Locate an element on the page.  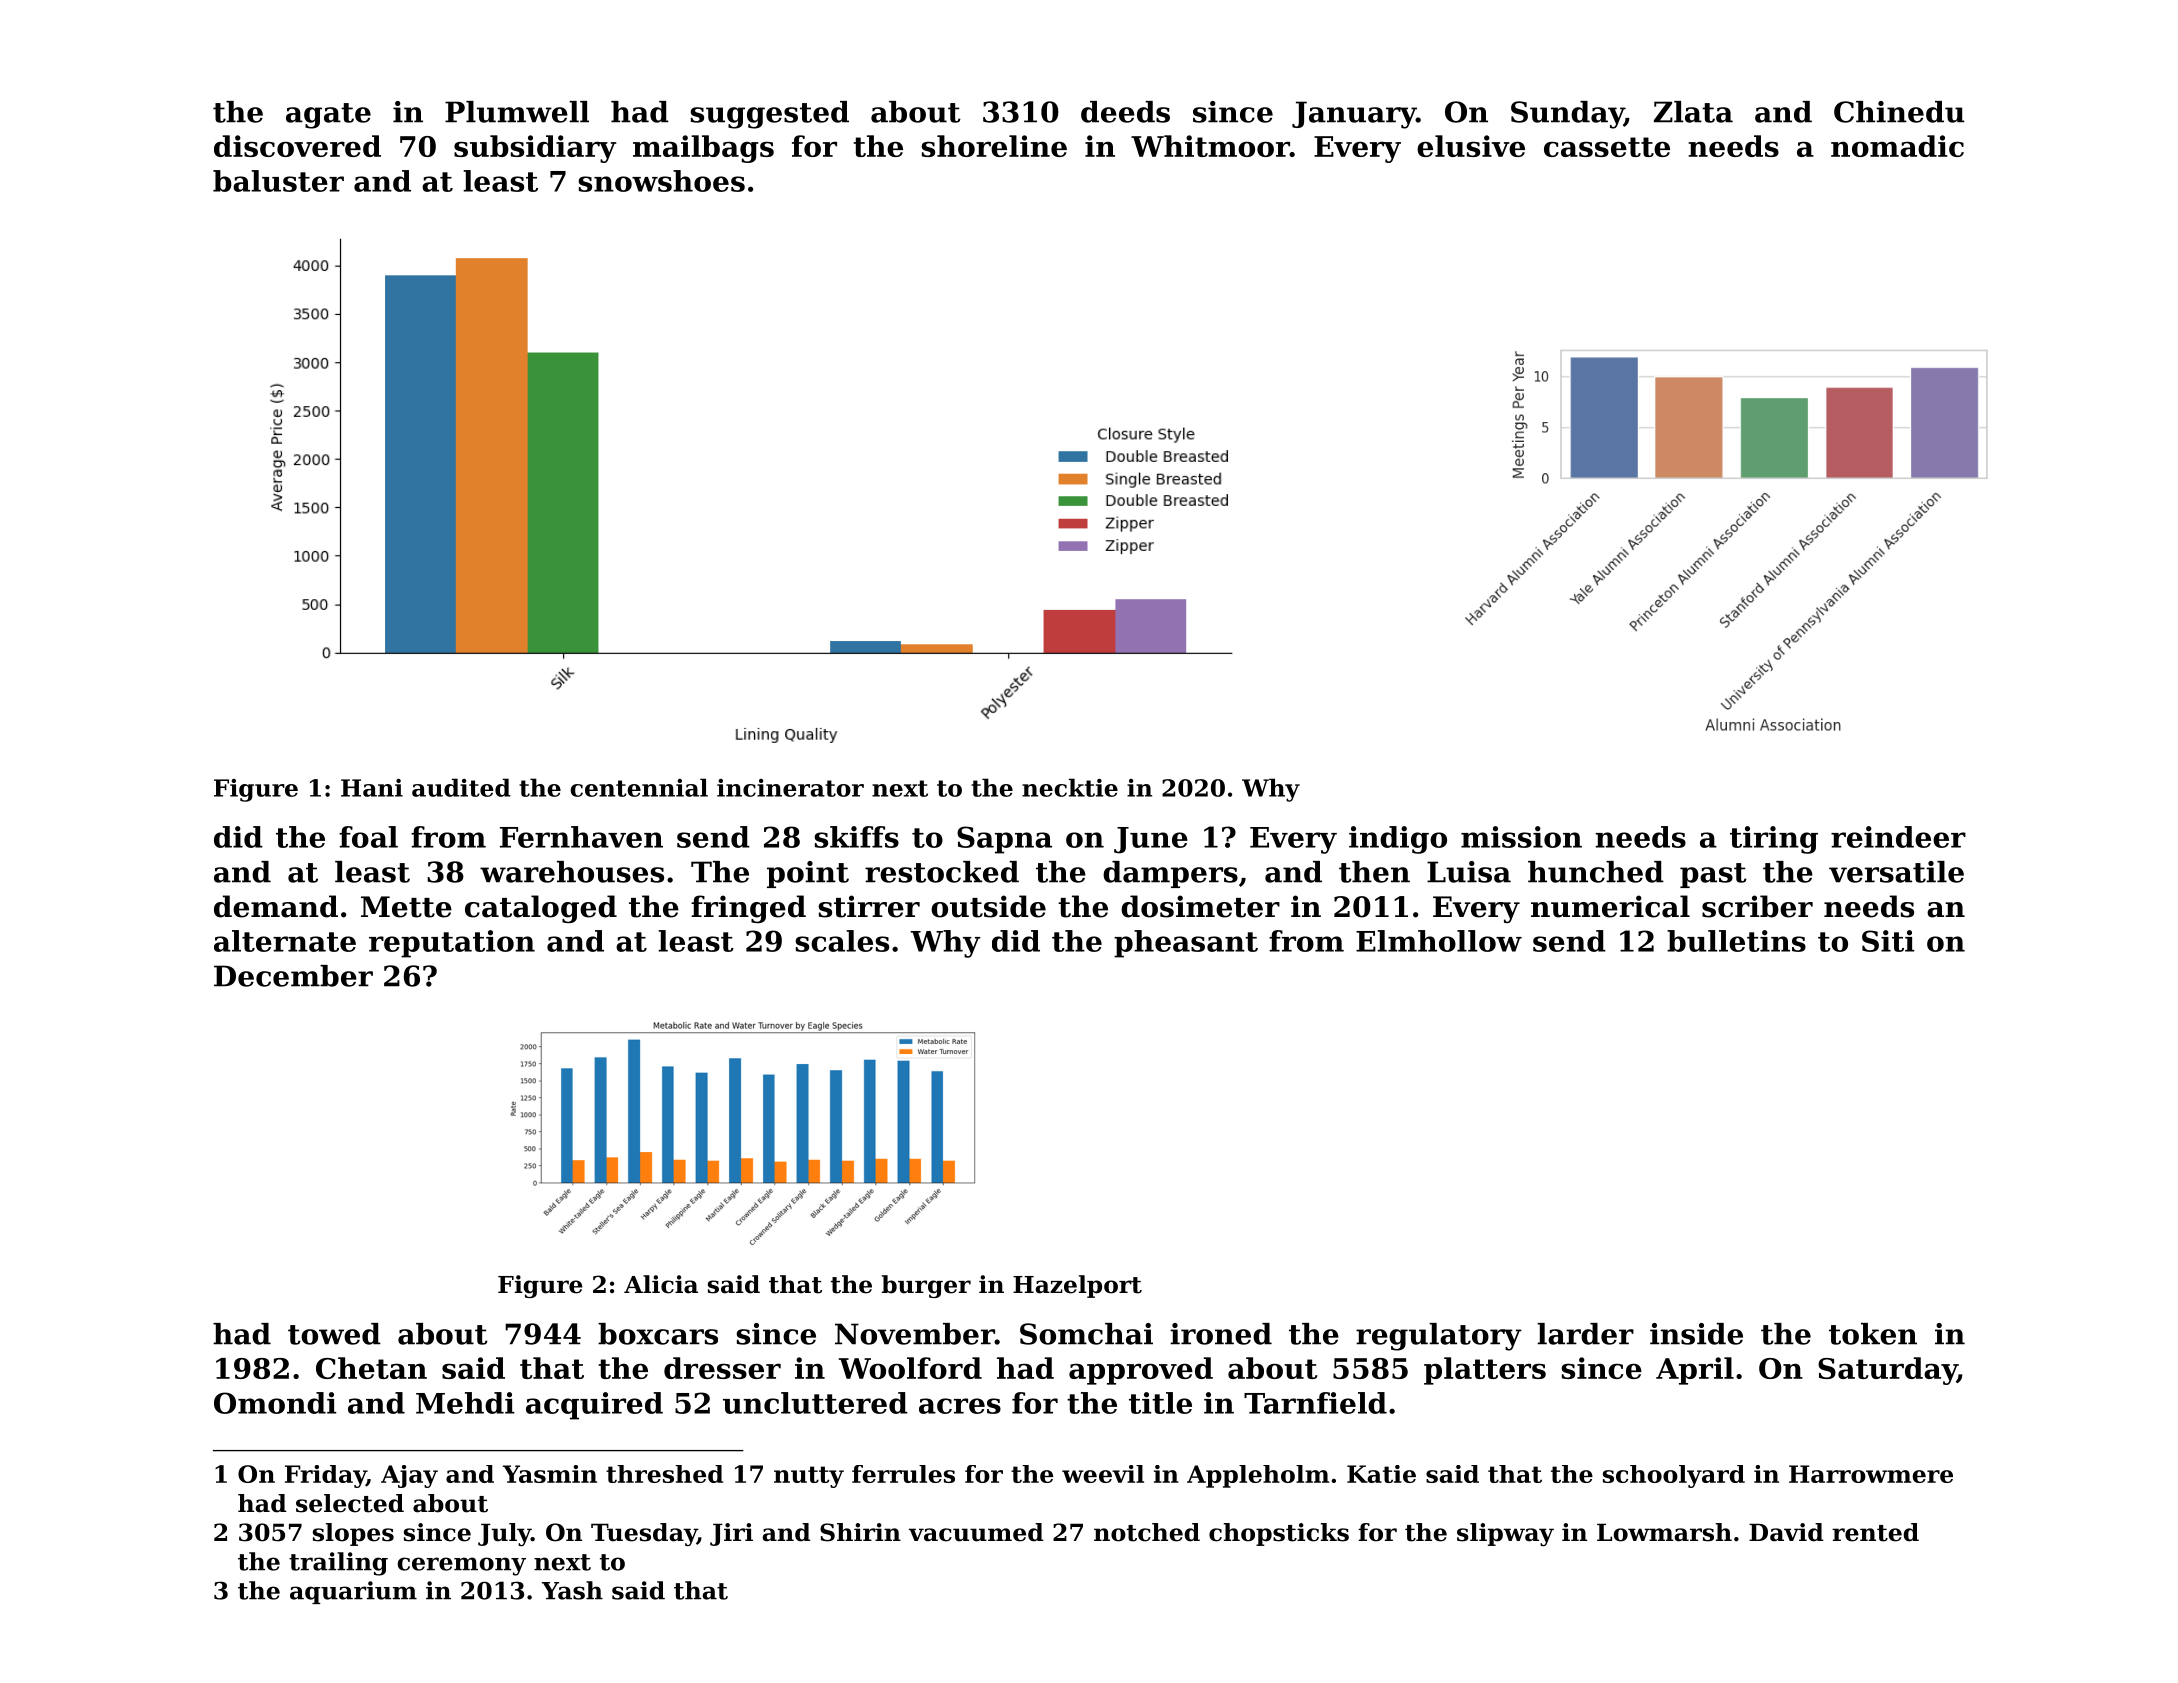
aquarium is located at coordinates (353, 1592).
